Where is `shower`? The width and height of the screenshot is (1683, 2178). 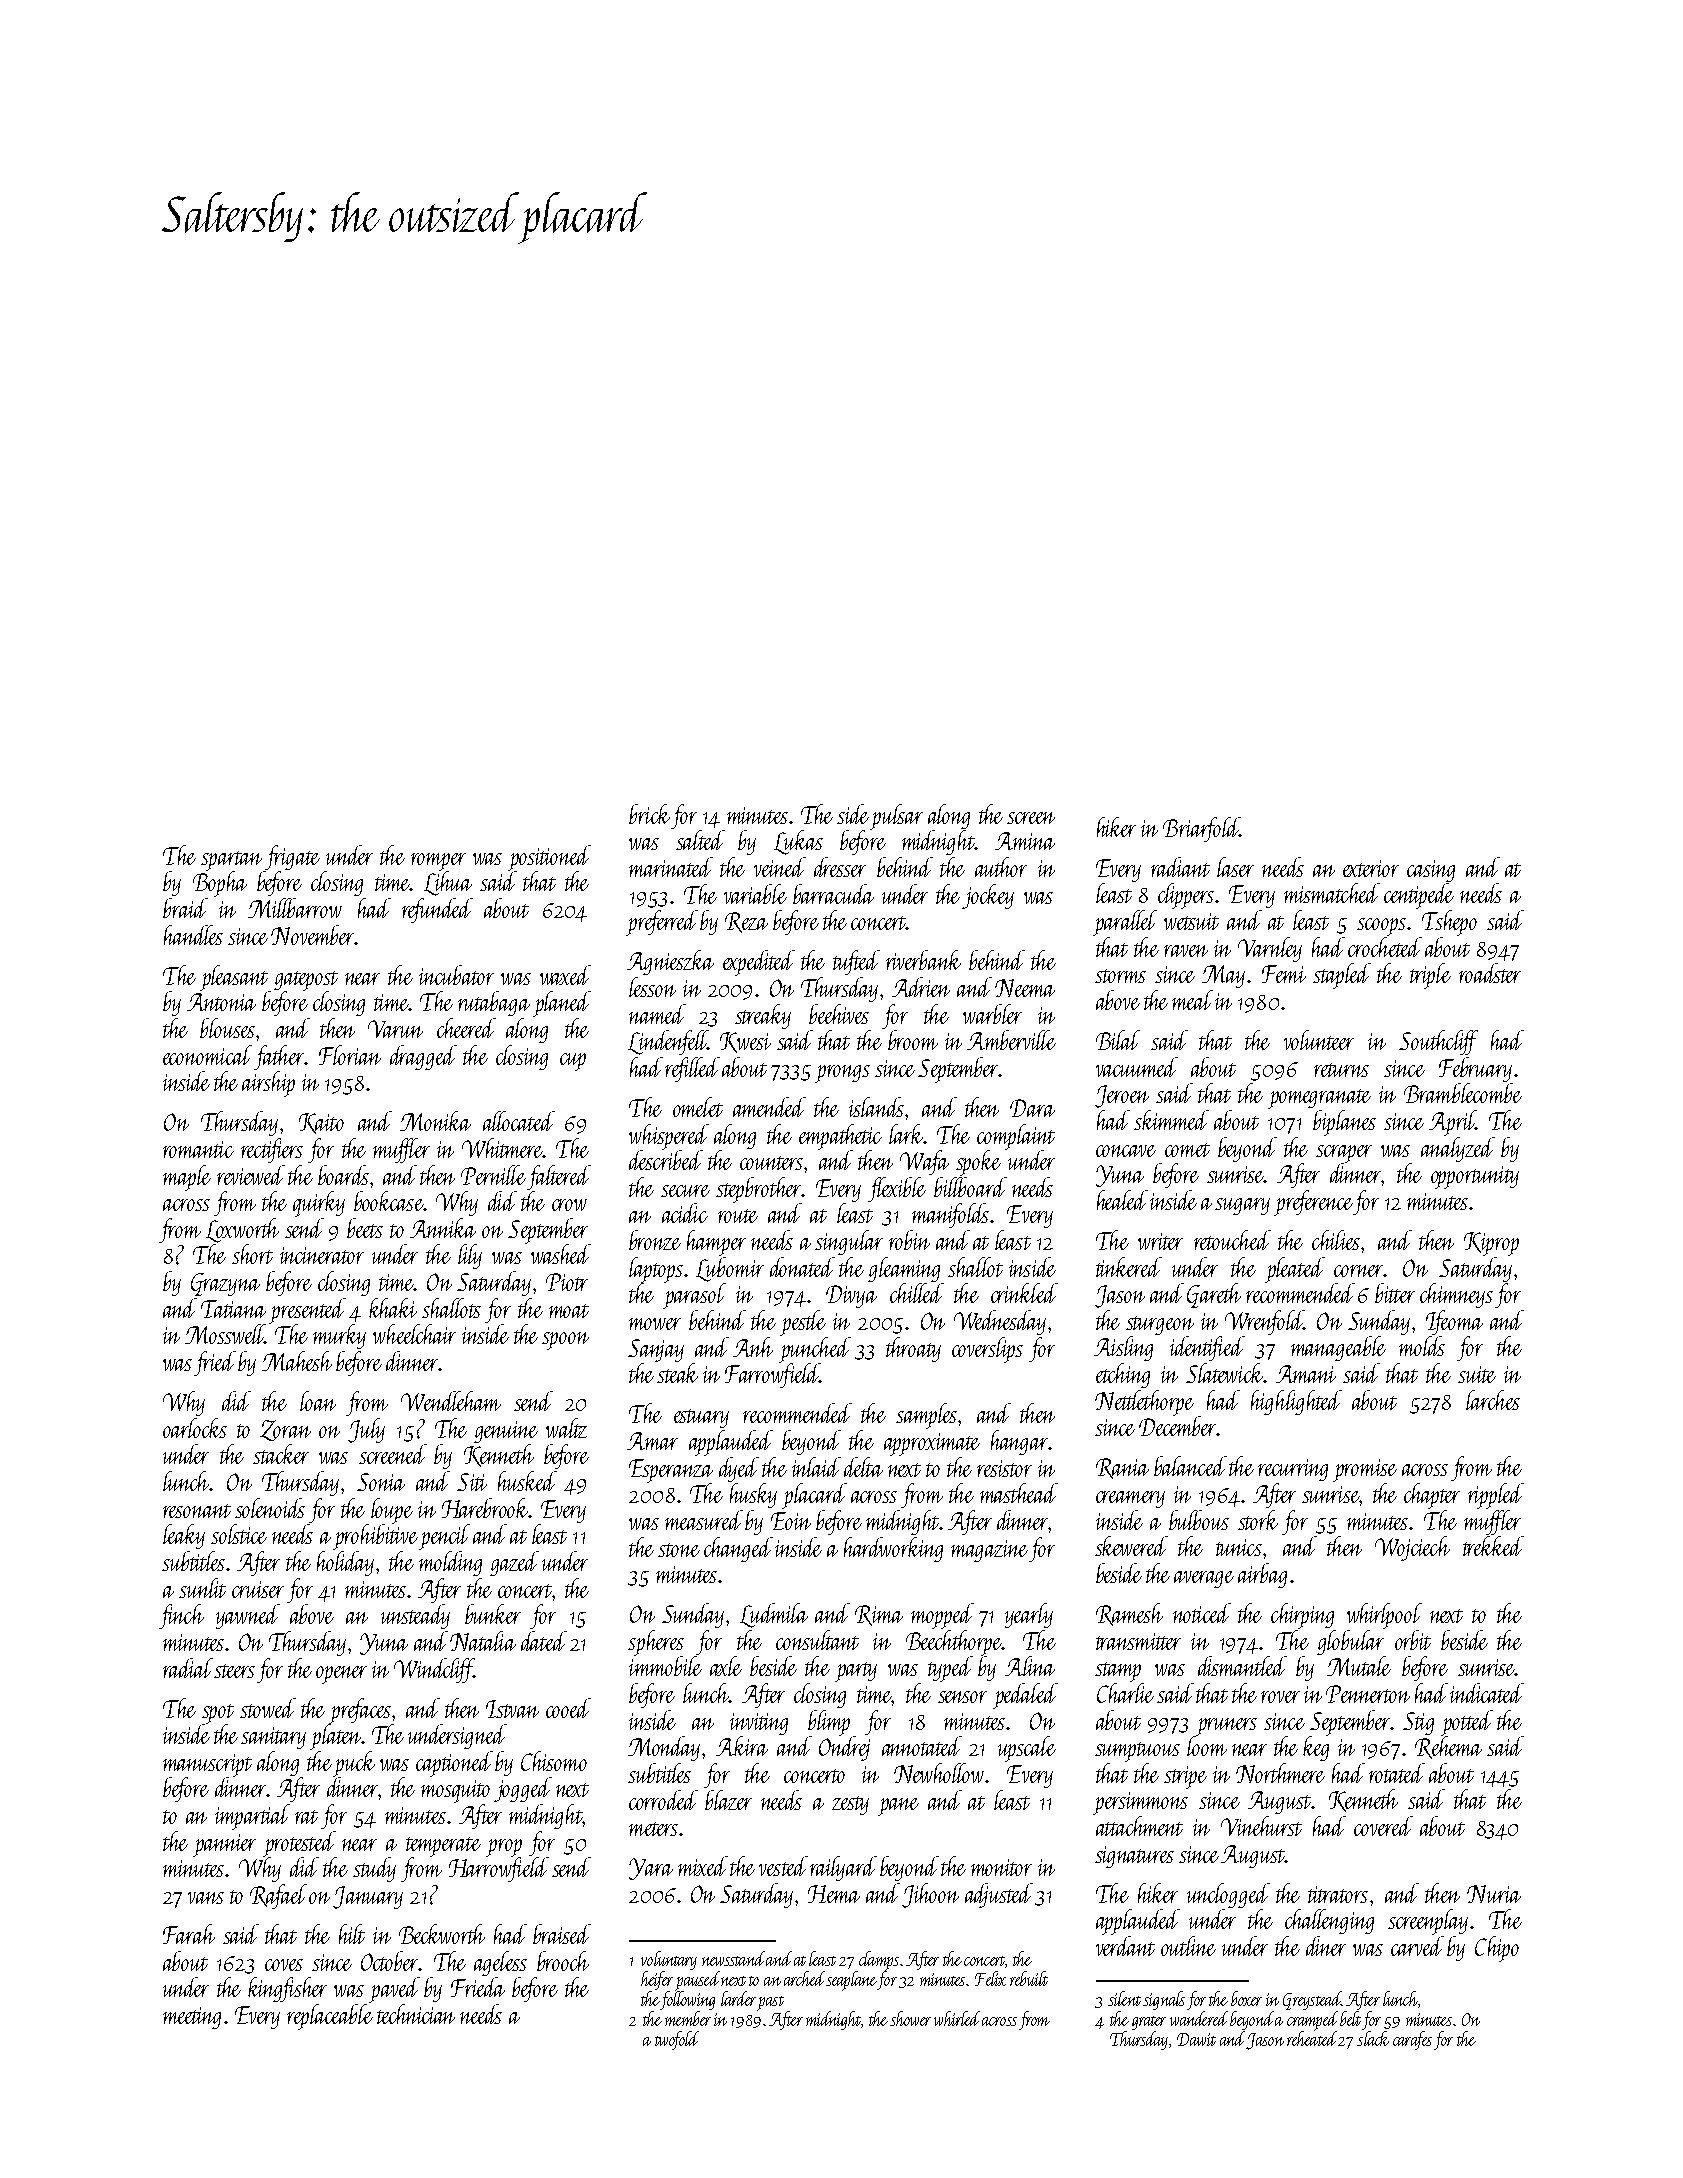
shower is located at coordinates (910, 2018).
